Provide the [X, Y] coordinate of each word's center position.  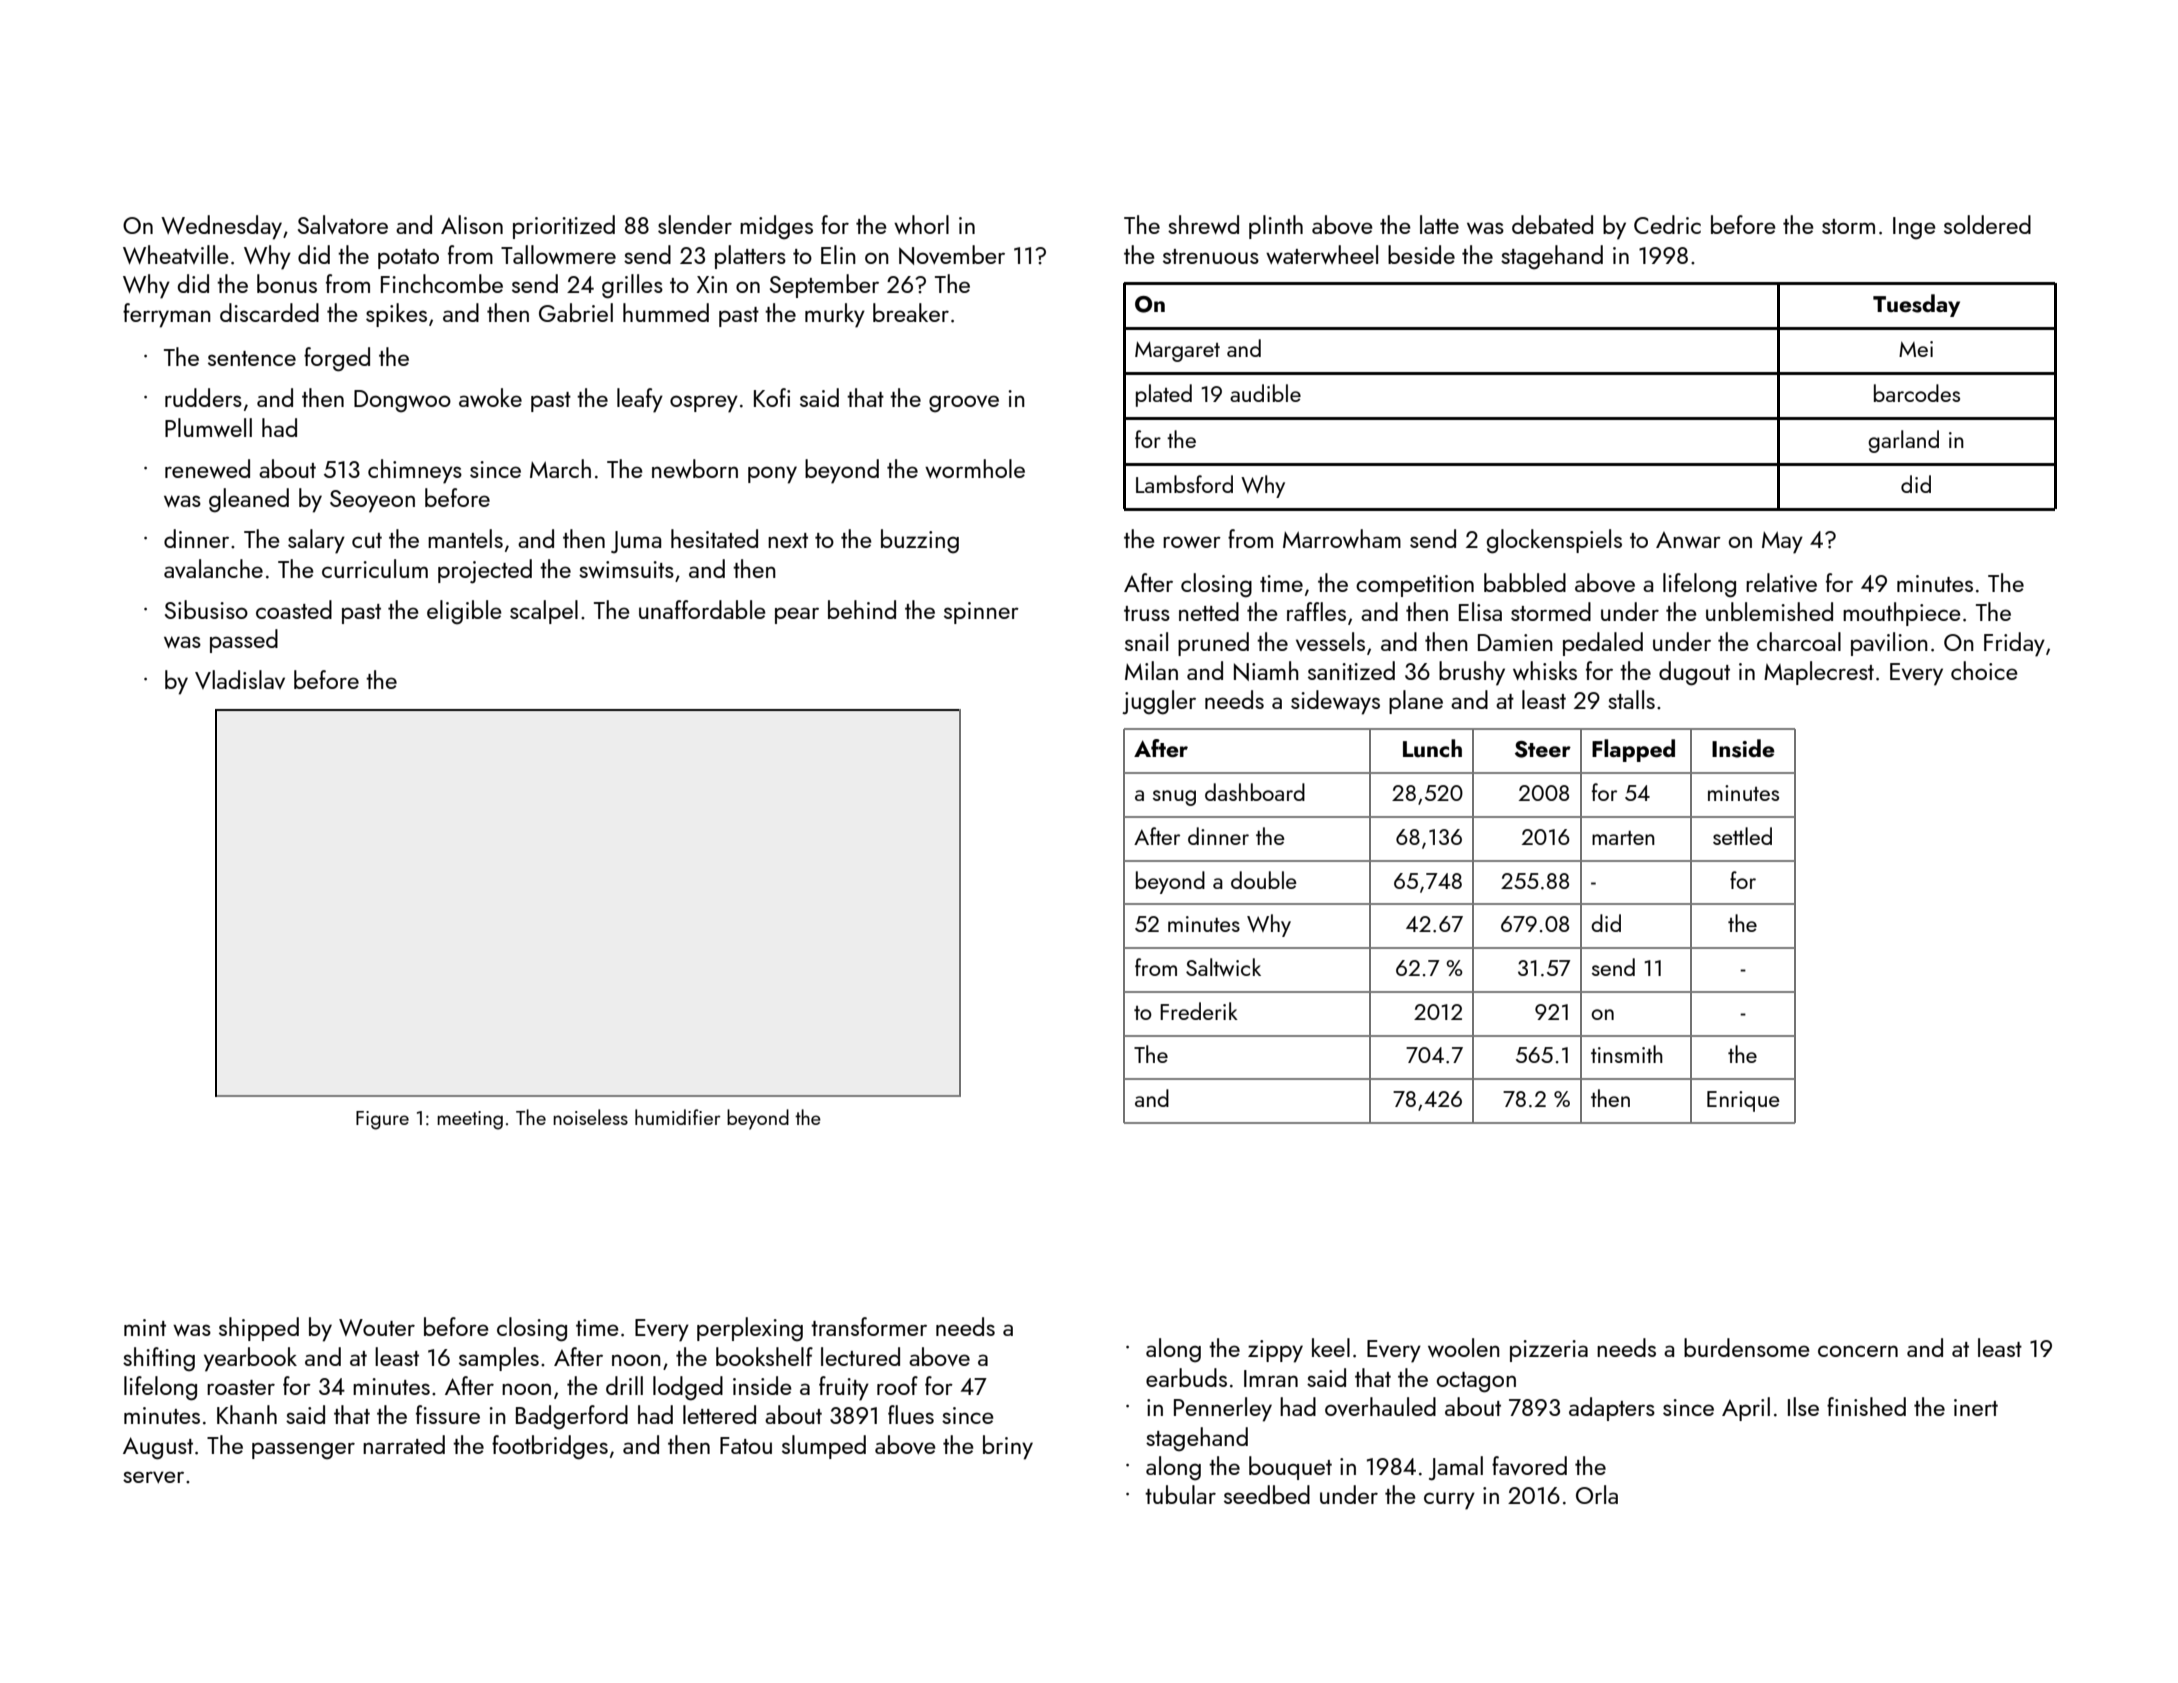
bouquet [1290, 1468]
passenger [303, 1451]
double [1264, 880]
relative [1781, 582]
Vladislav [240, 679]
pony [772, 475]
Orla [1597, 1494]
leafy [640, 400]
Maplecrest [1819, 673]
